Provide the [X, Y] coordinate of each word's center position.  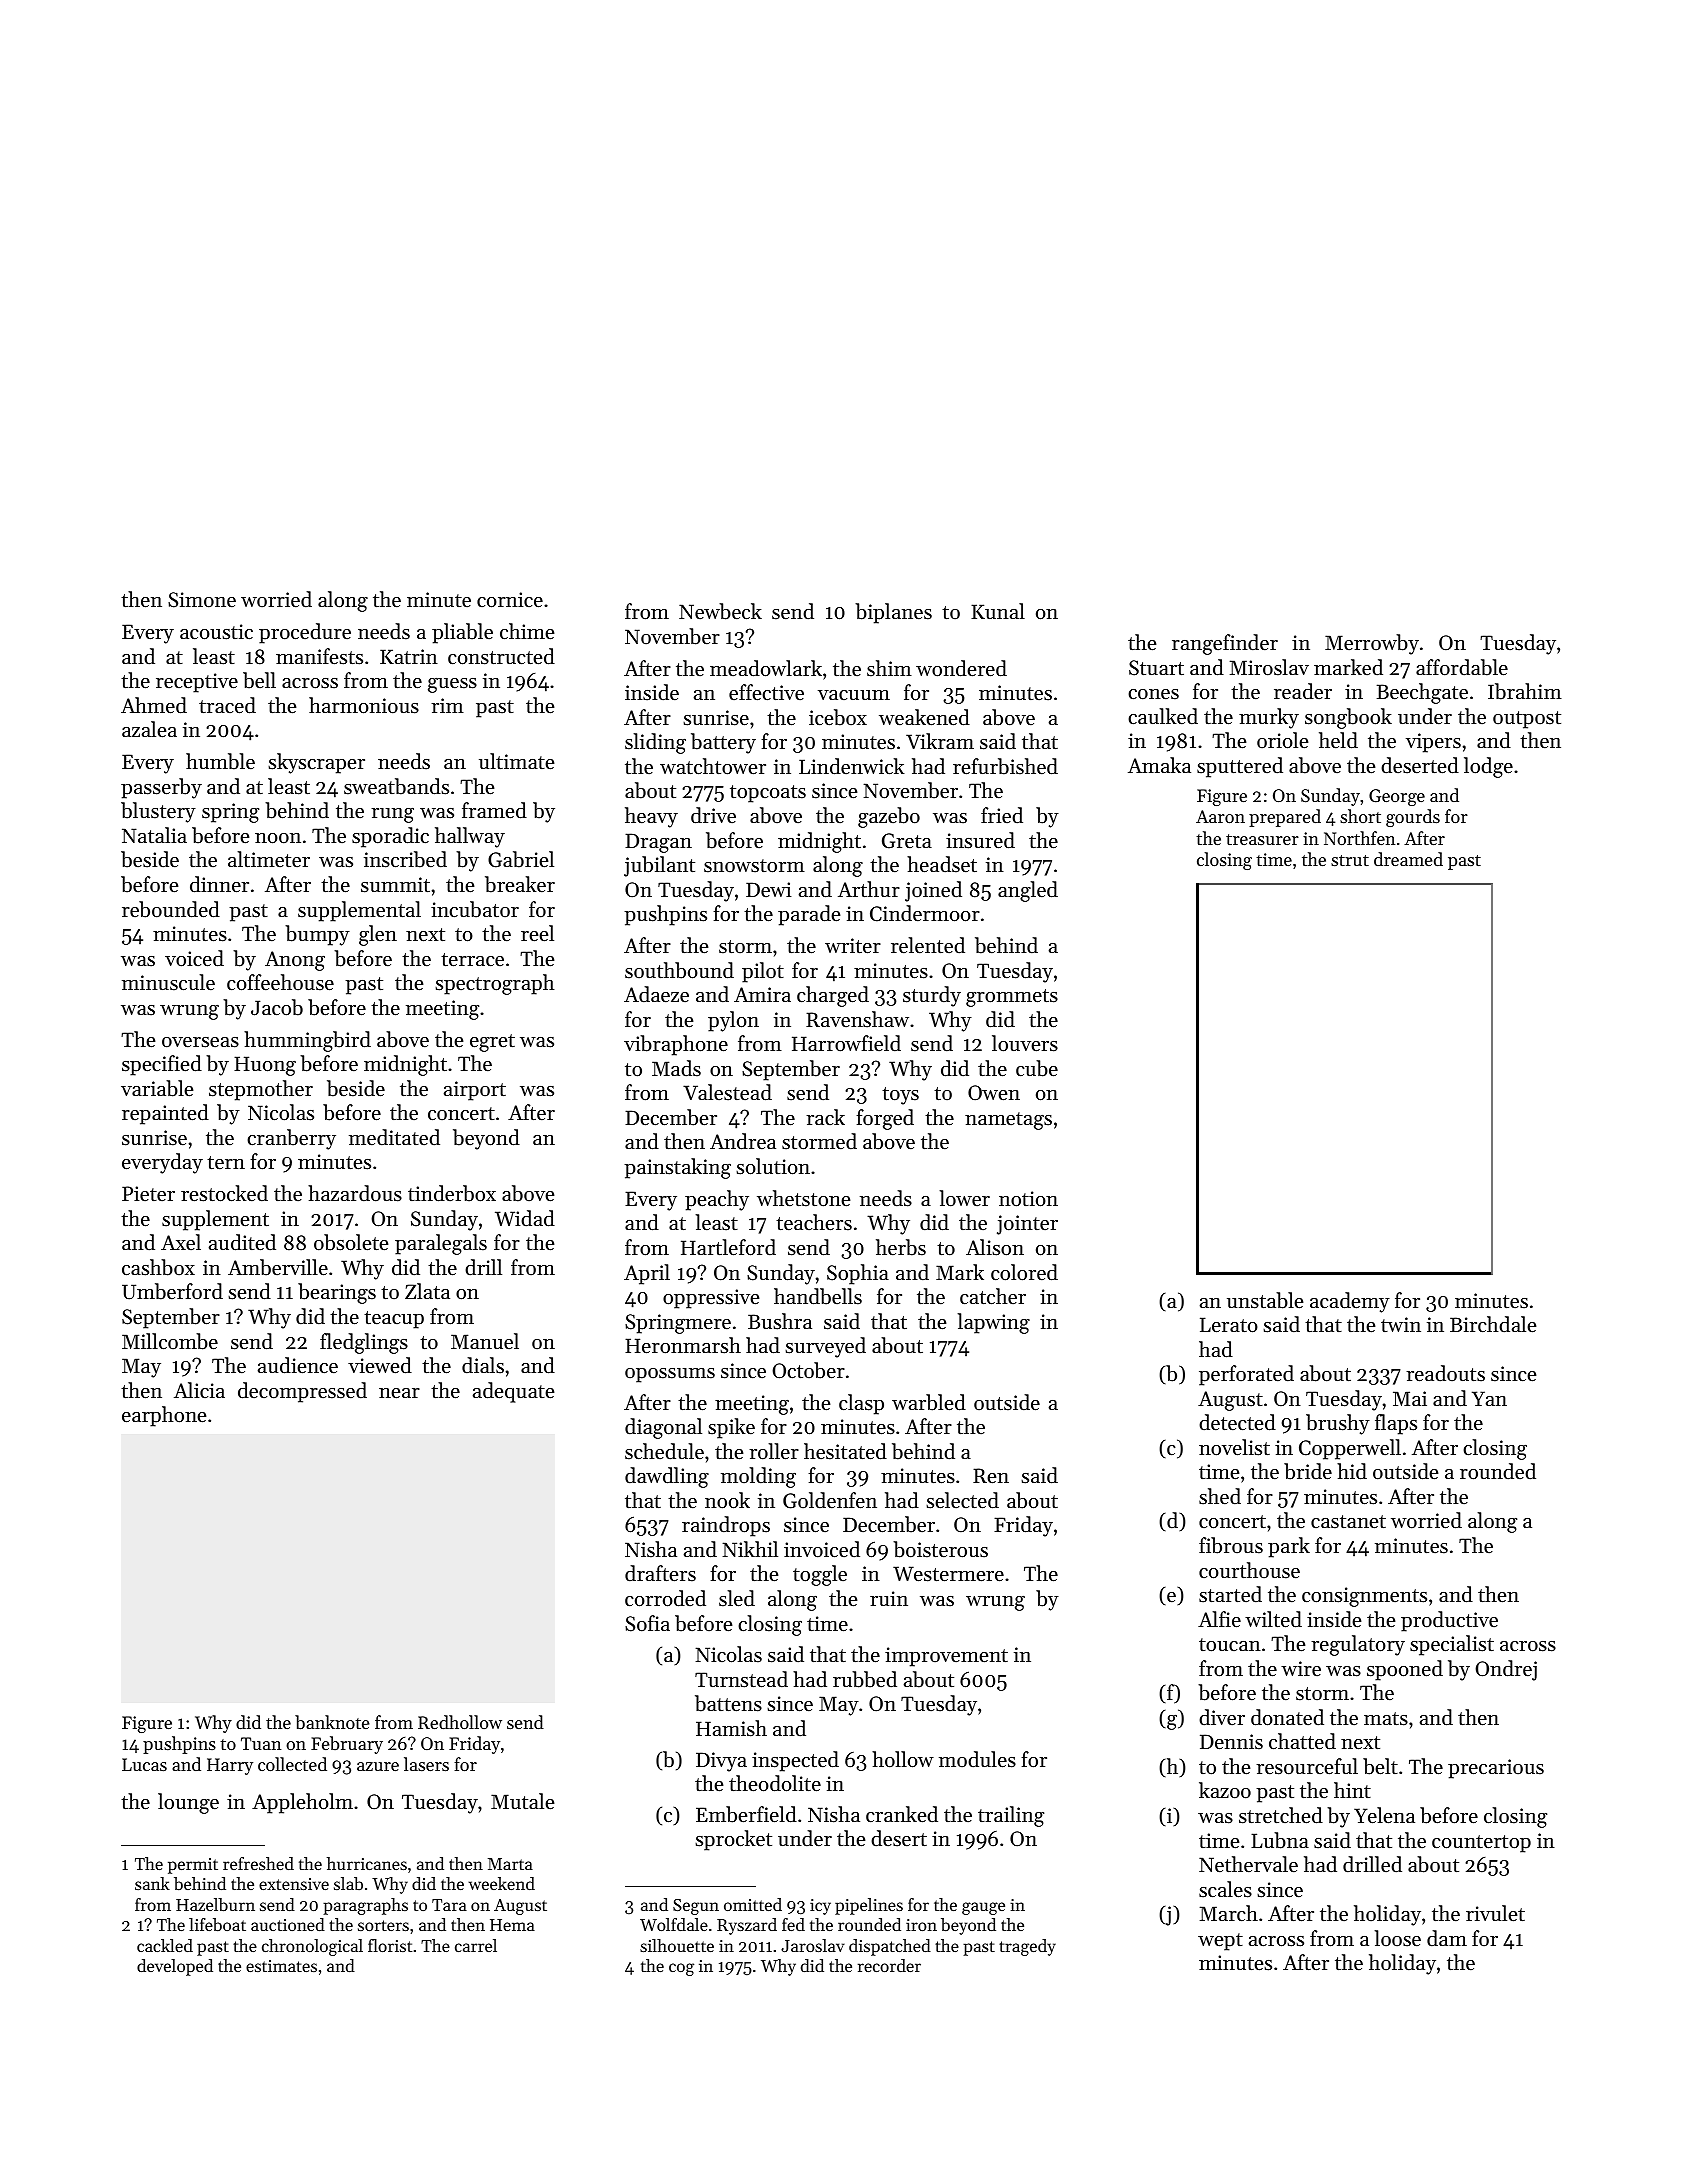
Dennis [1231, 1742]
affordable [1462, 667]
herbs [901, 1247]
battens [728, 1703]
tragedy [1027, 1947]
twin [1401, 1324]
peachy [717, 1200]
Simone [202, 600]
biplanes [893, 613]
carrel [476, 1945]
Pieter [148, 1193]
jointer [1027, 1225]
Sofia [647, 1623]
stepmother [261, 1090]
